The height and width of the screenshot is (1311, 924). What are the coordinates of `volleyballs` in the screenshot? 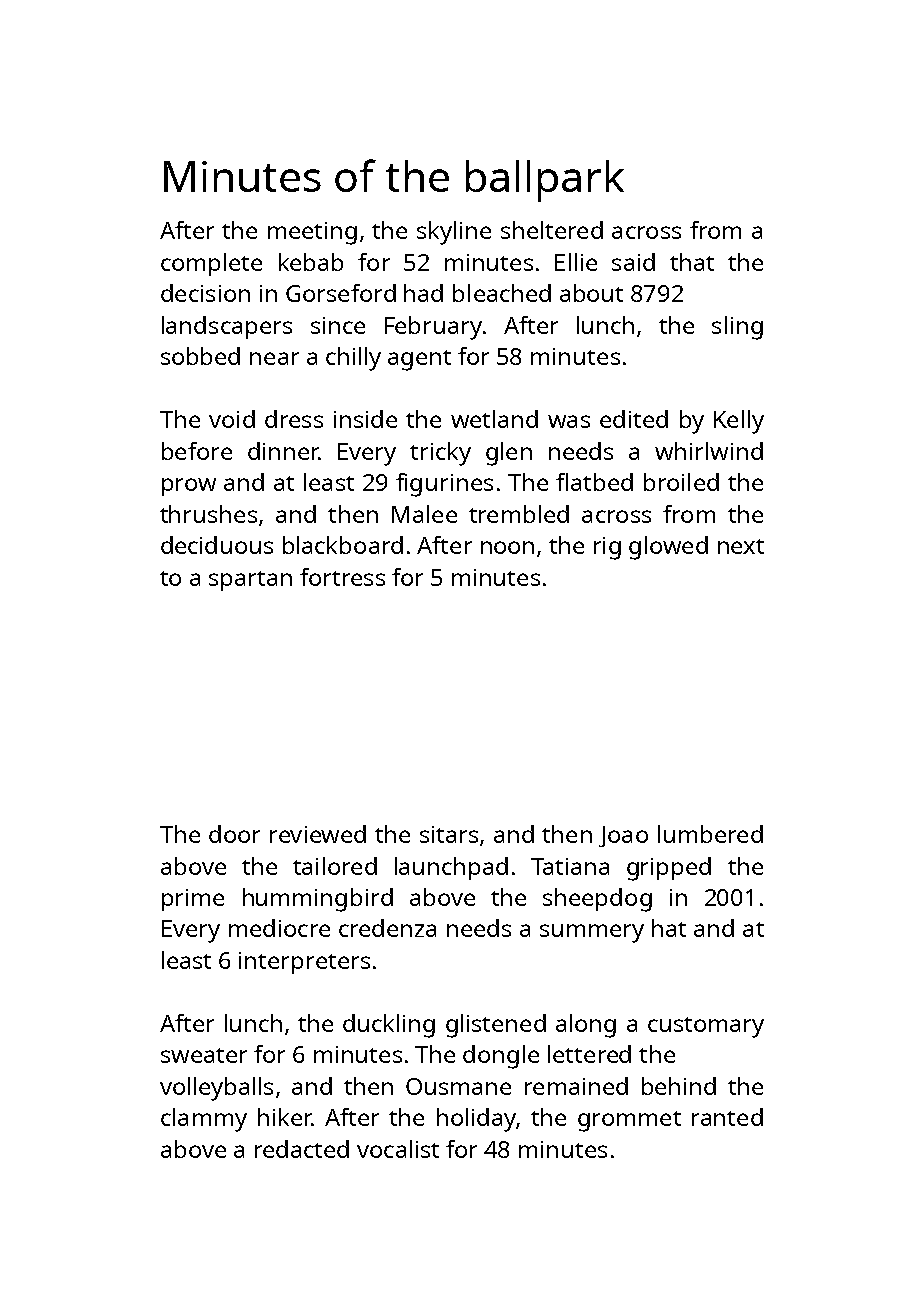 It's located at (216, 1089).
